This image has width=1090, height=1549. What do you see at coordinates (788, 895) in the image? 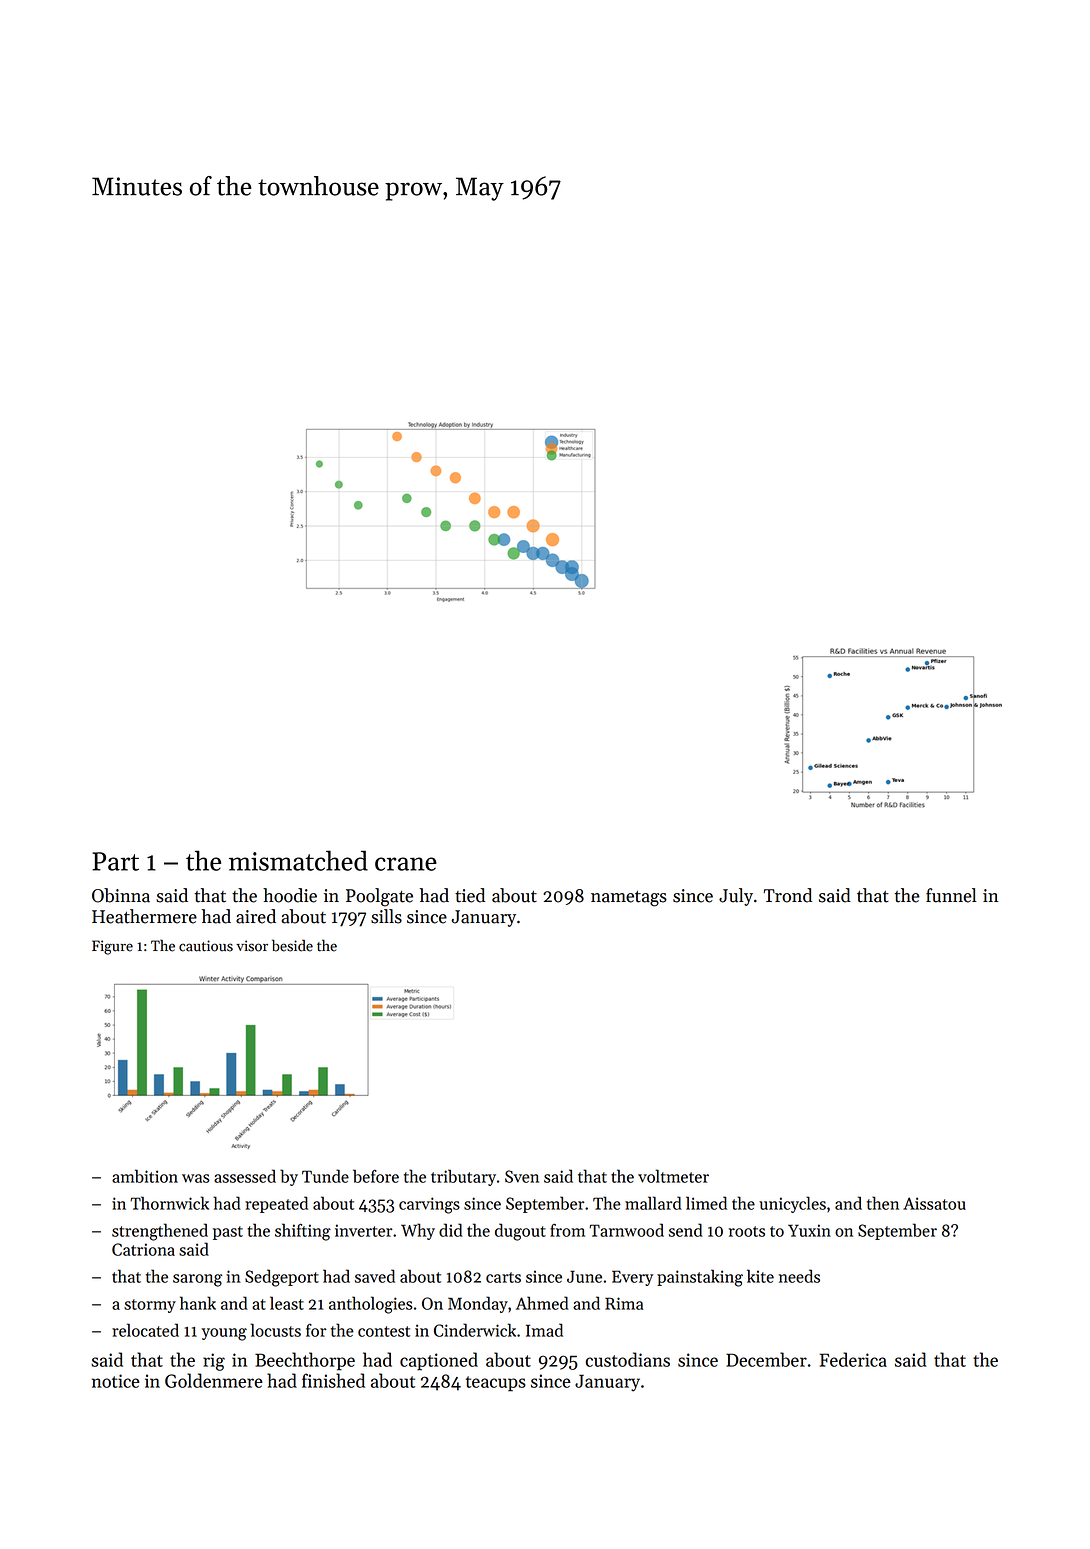
I see `Trond` at bounding box center [788, 895].
